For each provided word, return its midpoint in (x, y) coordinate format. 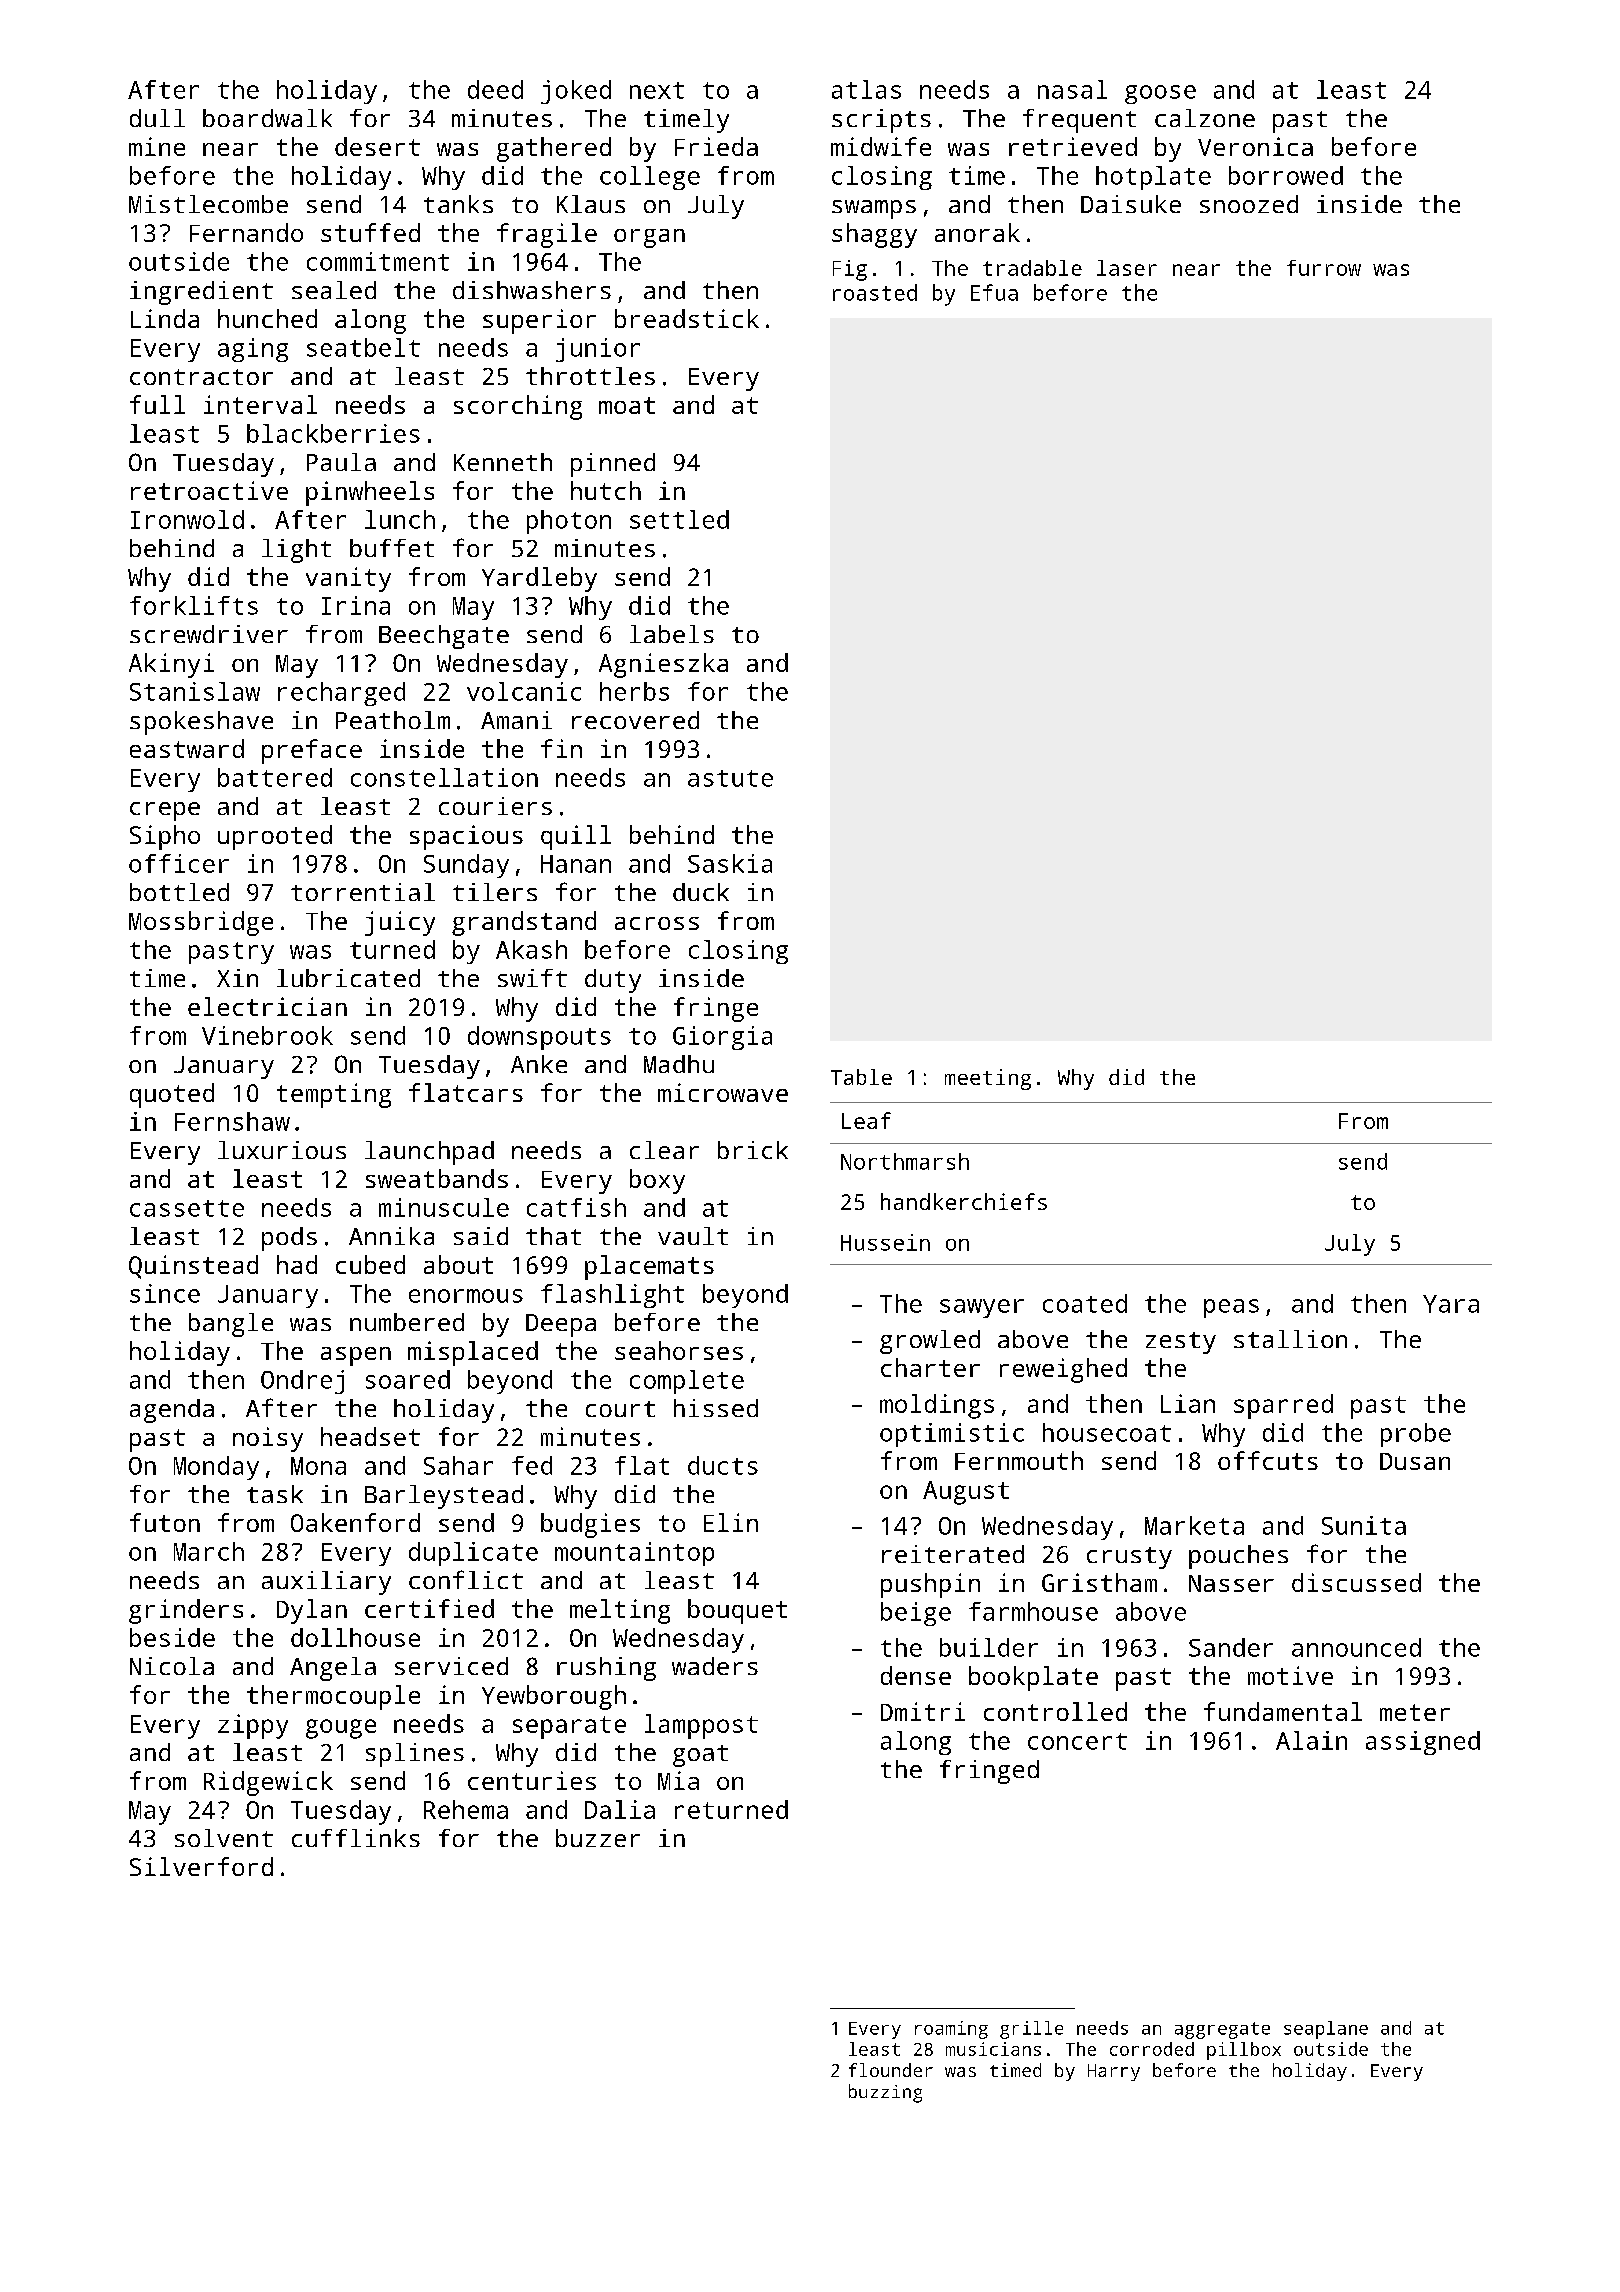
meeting (988, 1079)
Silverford (201, 1866)
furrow (1324, 268)
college (650, 178)
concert (1077, 1741)
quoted (172, 1095)
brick (753, 1150)
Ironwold (187, 519)
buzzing (885, 2093)
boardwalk (267, 118)
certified (429, 1608)
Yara (1451, 1304)
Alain (1311, 1740)
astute (730, 778)
